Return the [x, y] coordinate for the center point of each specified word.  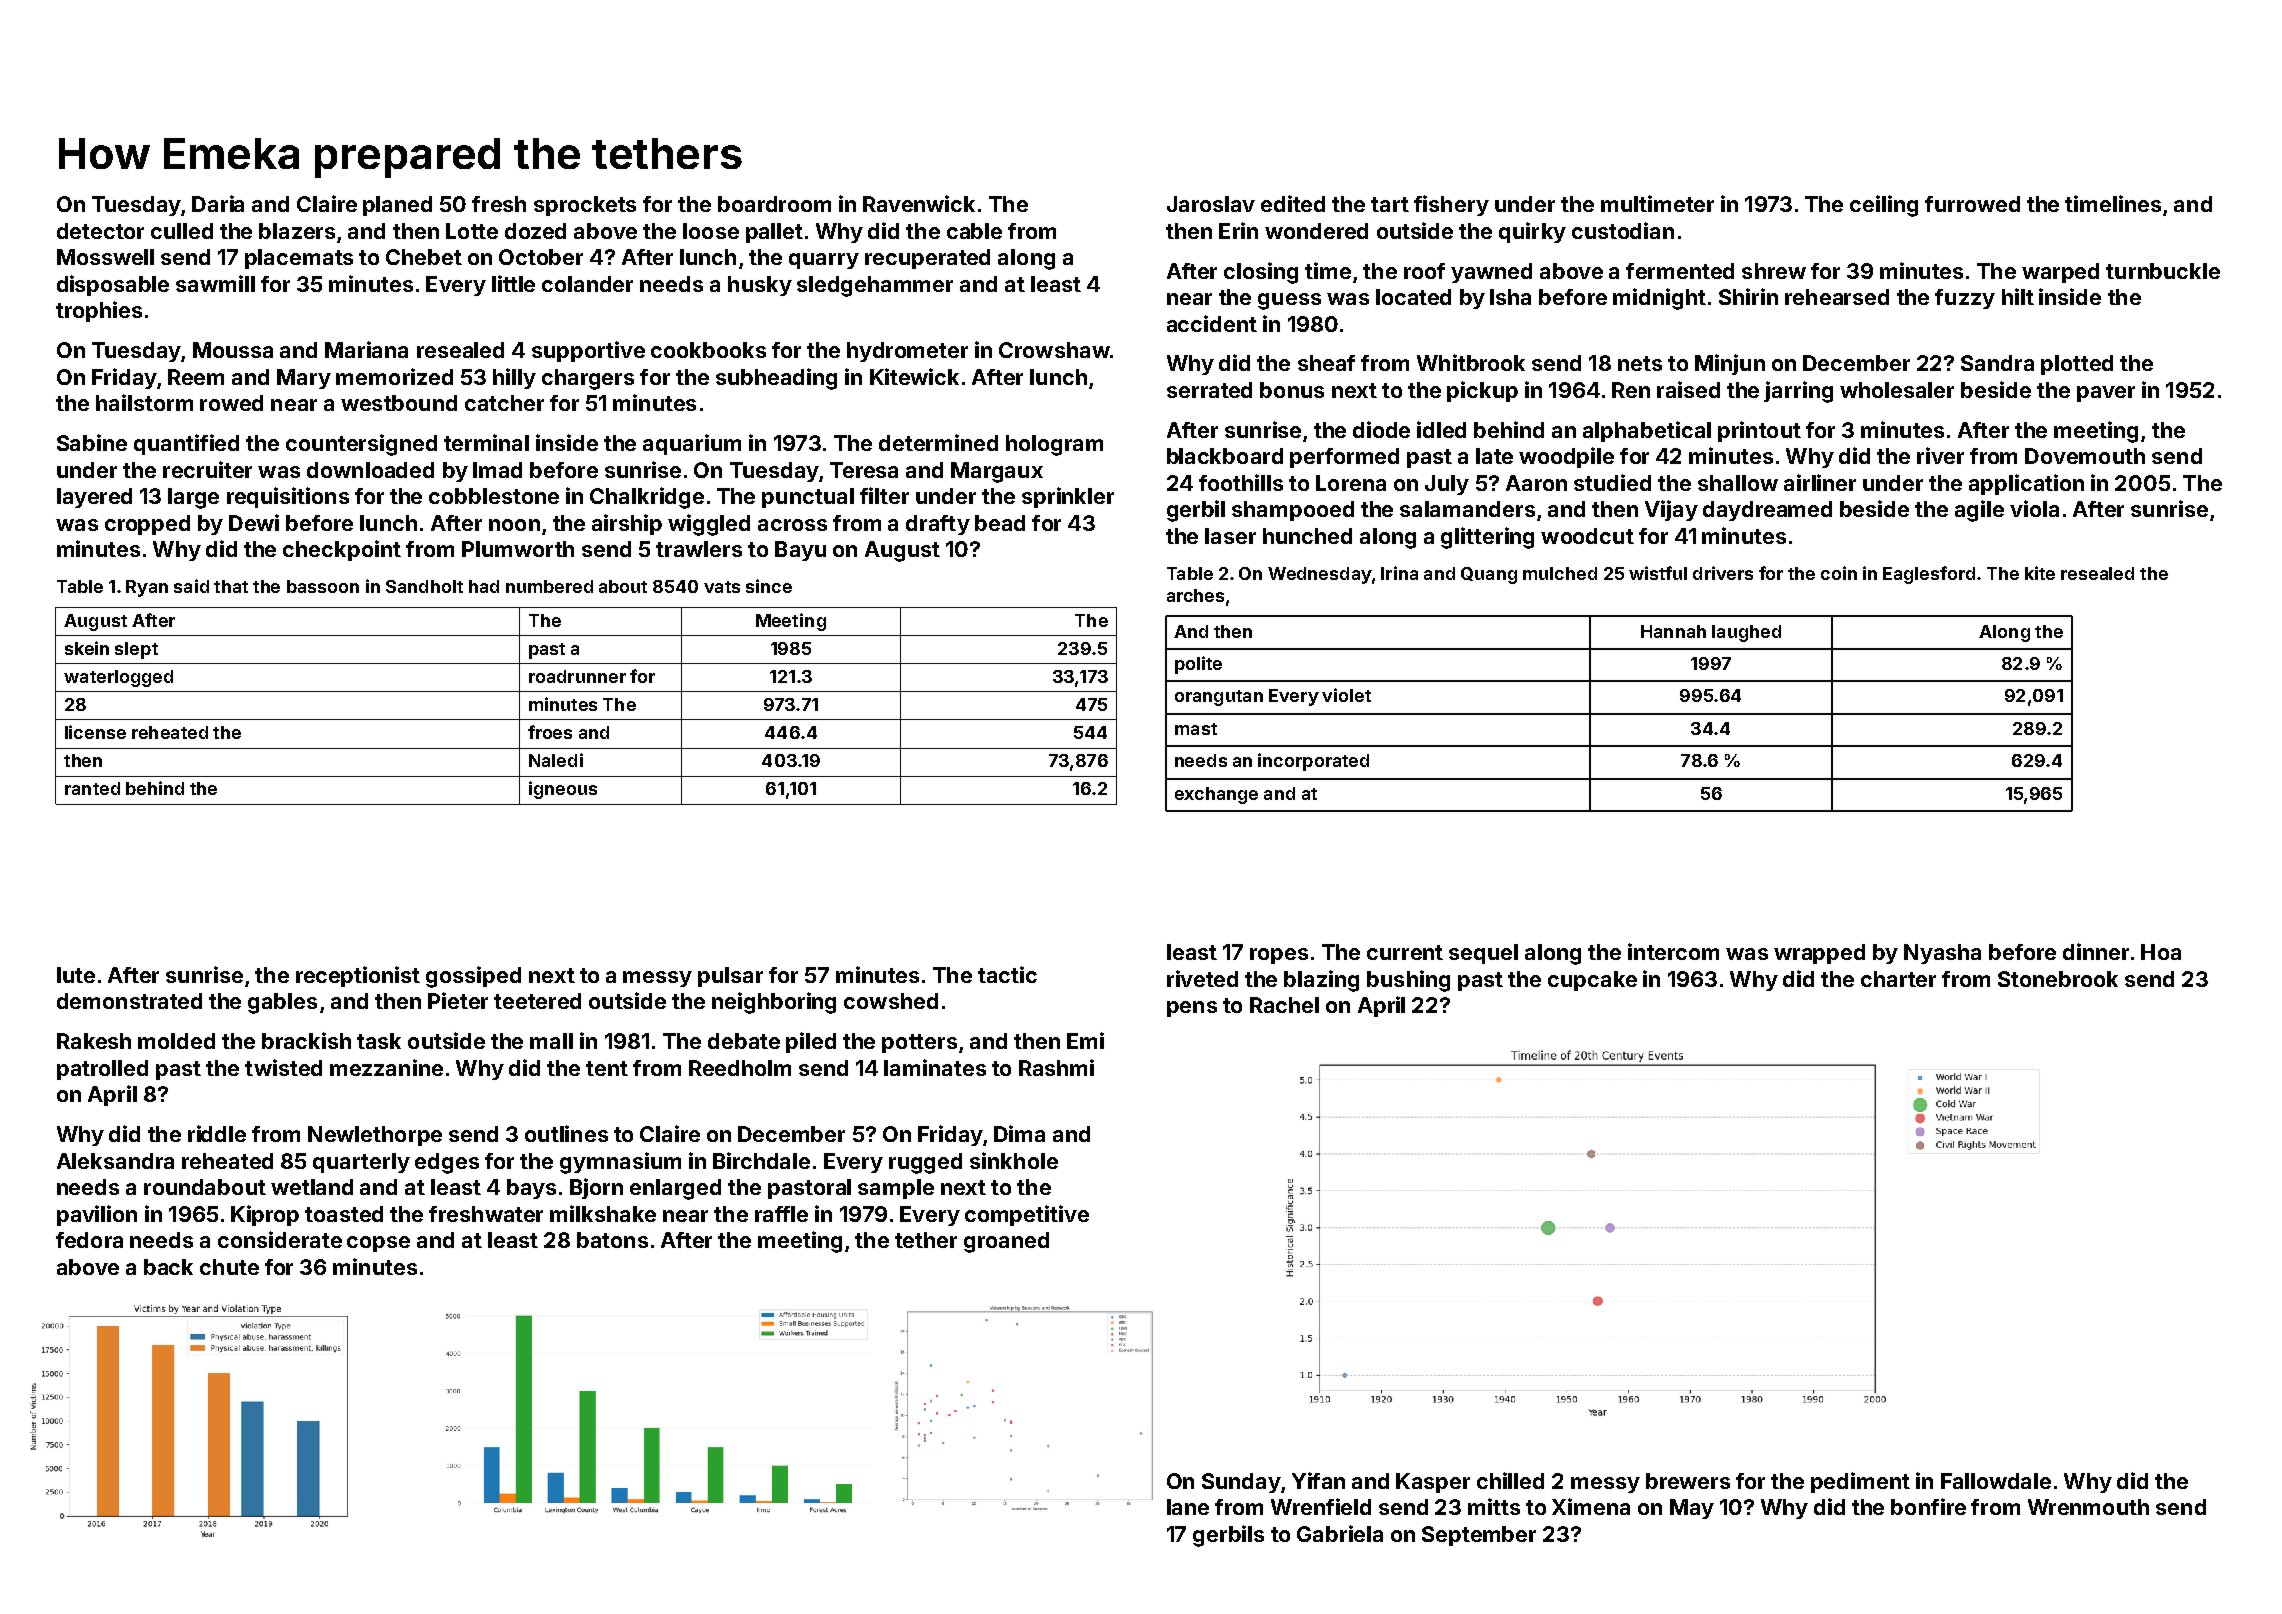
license [95, 732]
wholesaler [1897, 390]
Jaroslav [1211, 204]
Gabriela [1340, 1533]
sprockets [585, 206]
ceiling [1884, 206]
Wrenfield [1321, 1506]
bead [1000, 523]
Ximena [1591, 1506]
